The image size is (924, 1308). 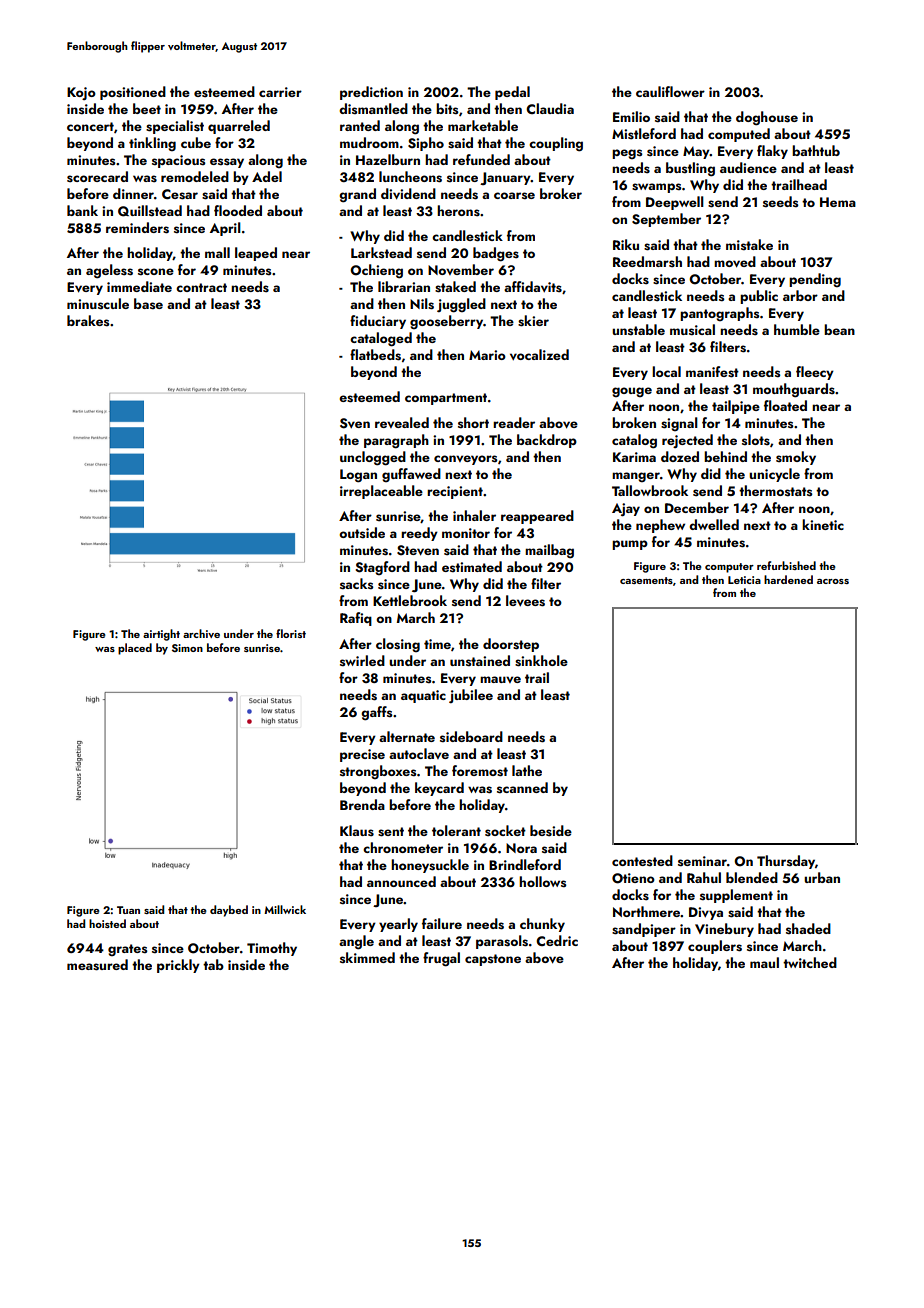 I want to click on pedal, so click(x=512, y=93).
